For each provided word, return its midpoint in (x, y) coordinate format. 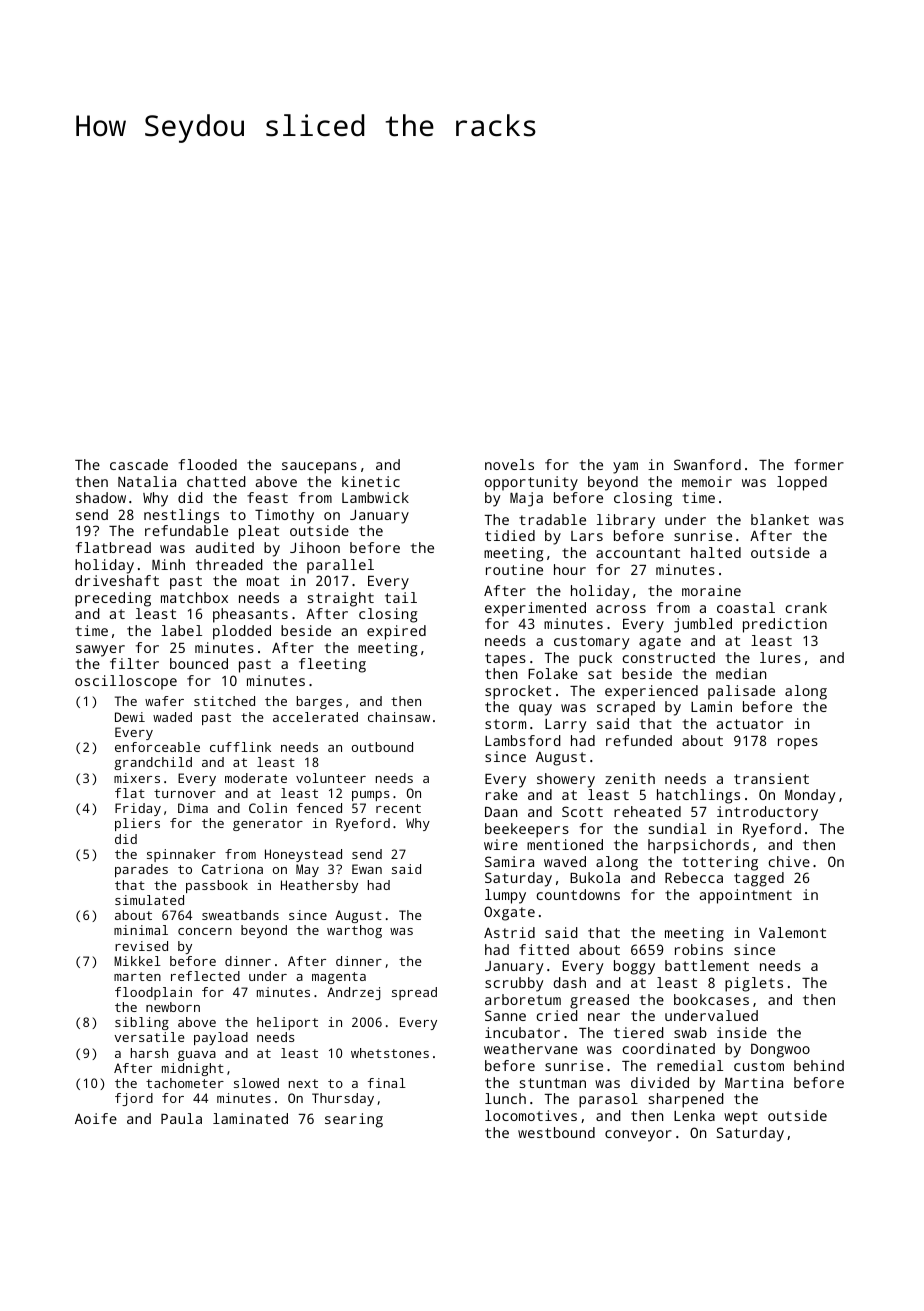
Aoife (96, 1118)
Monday (810, 796)
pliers (137, 824)
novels (509, 464)
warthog (354, 931)
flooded (208, 464)
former (819, 464)
